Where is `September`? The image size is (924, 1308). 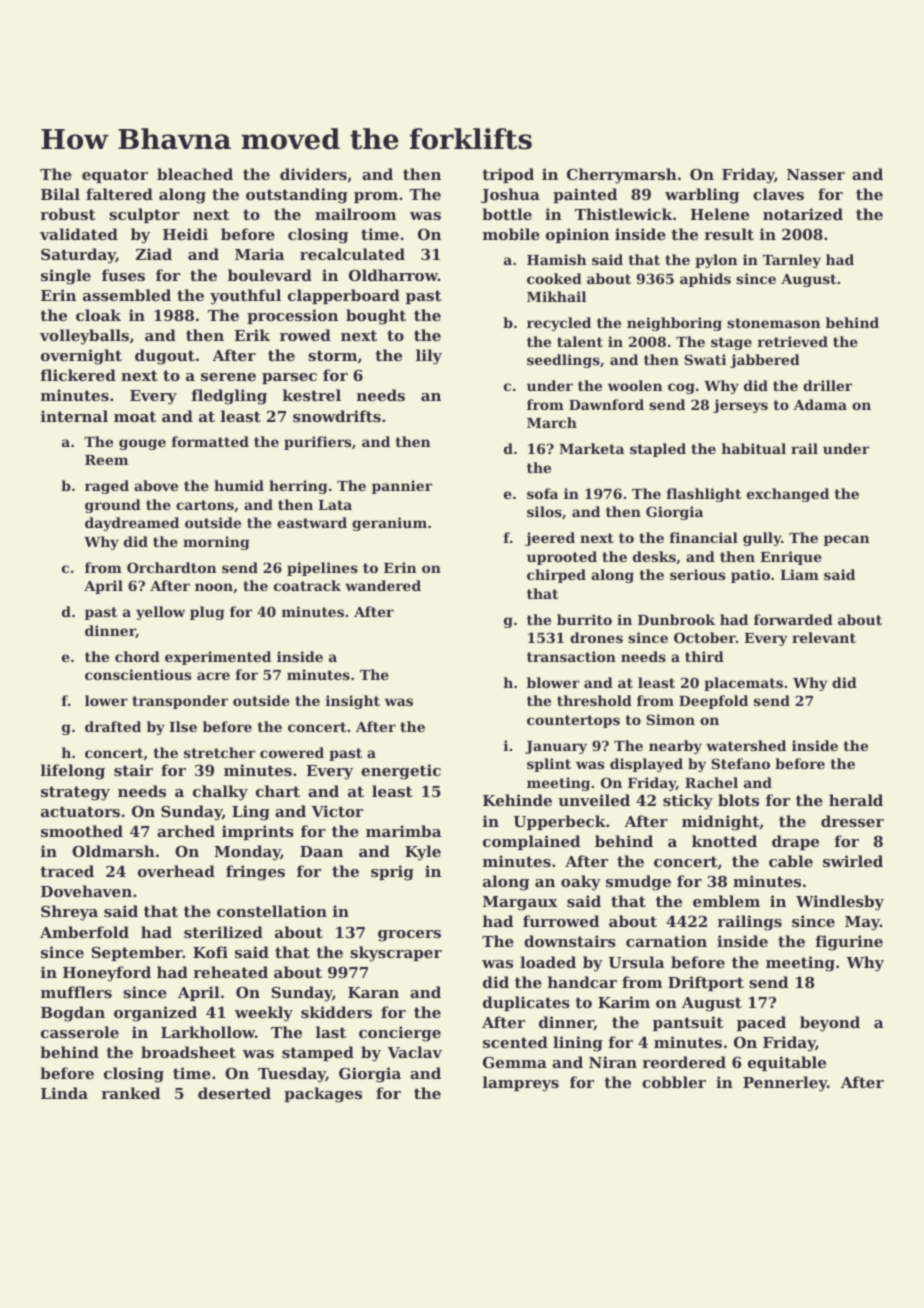 September is located at coordinates (137, 953).
